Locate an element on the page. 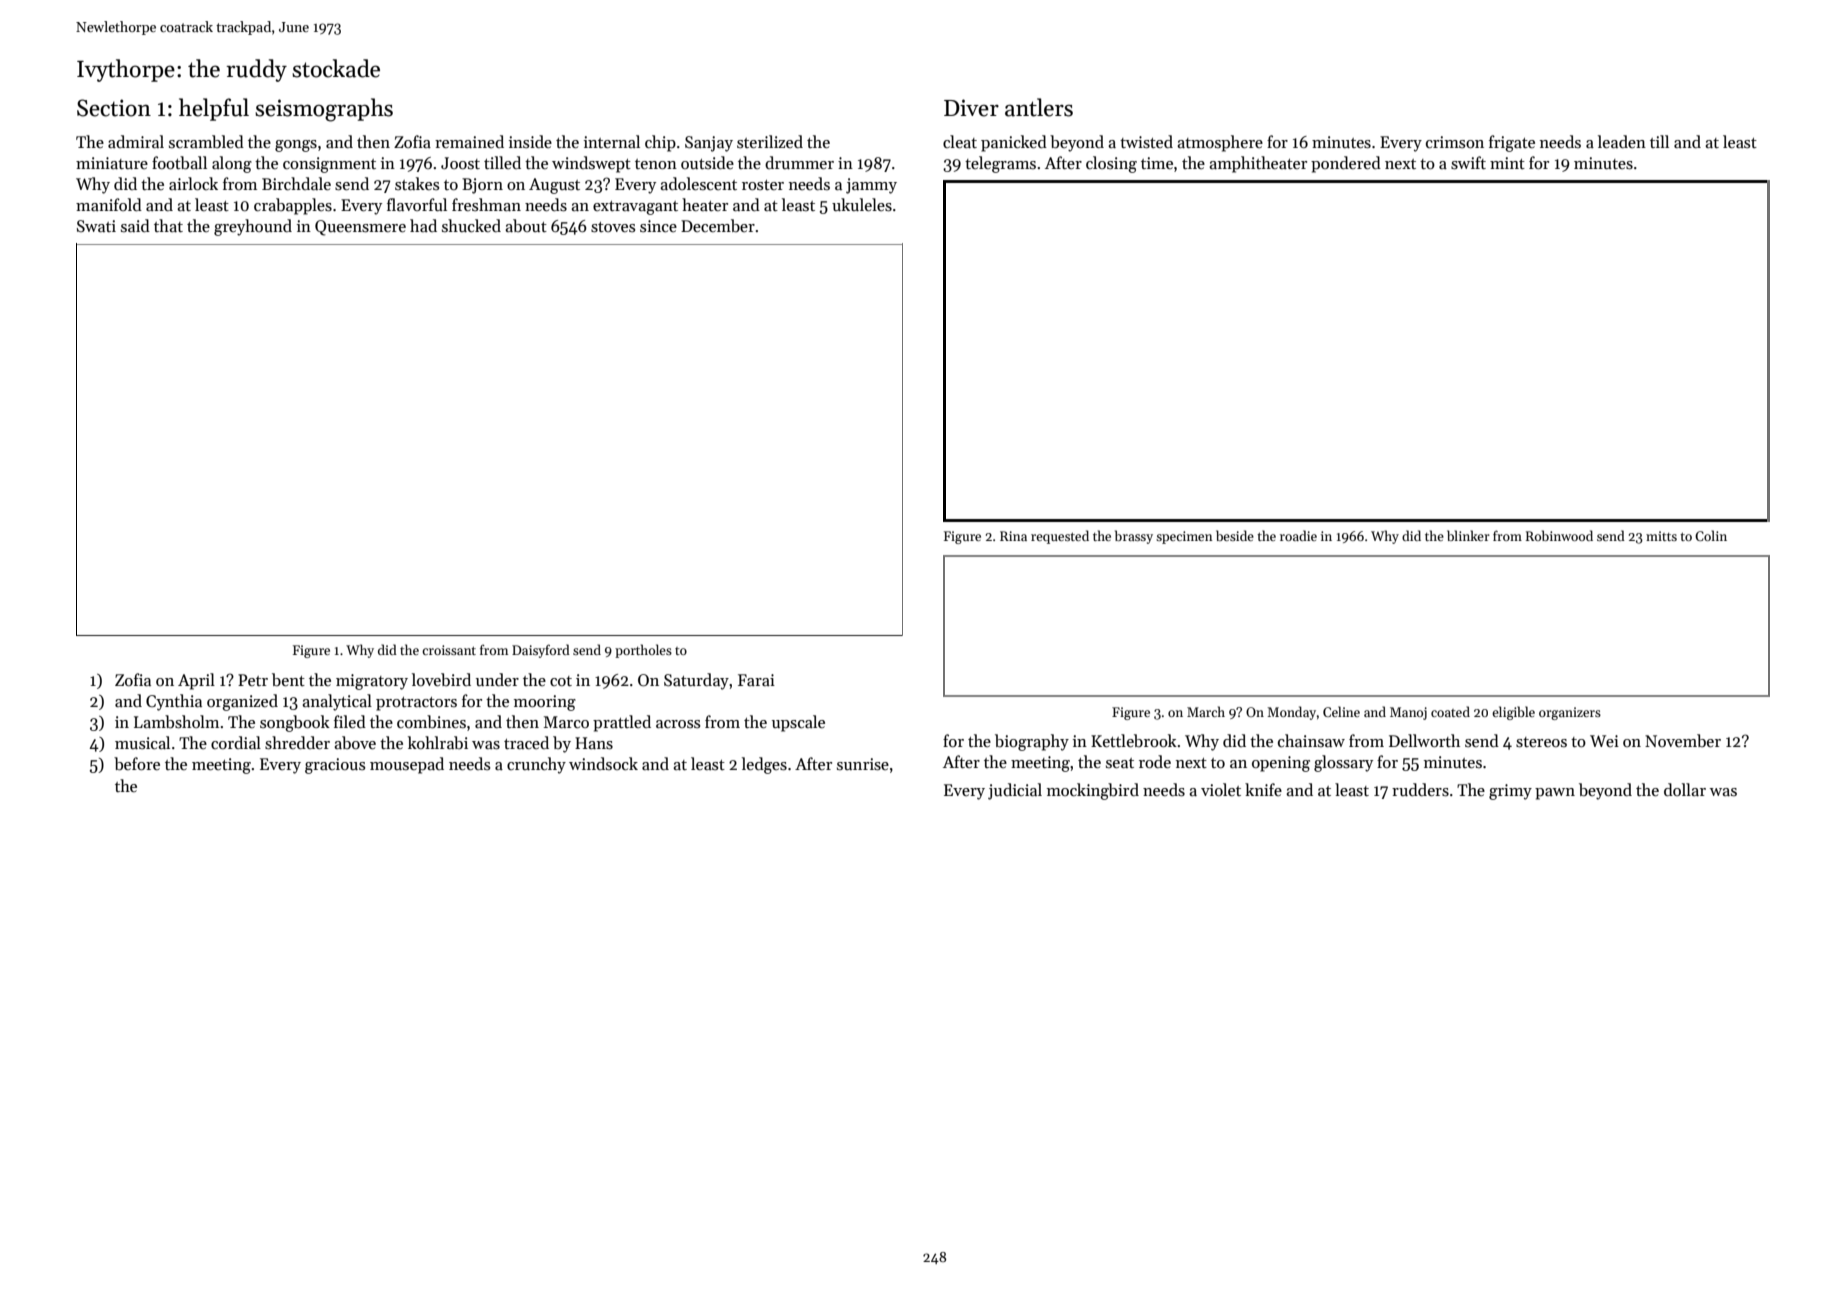 The width and height of the page is (1846, 1305). croissant is located at coordinates (449, 650).
